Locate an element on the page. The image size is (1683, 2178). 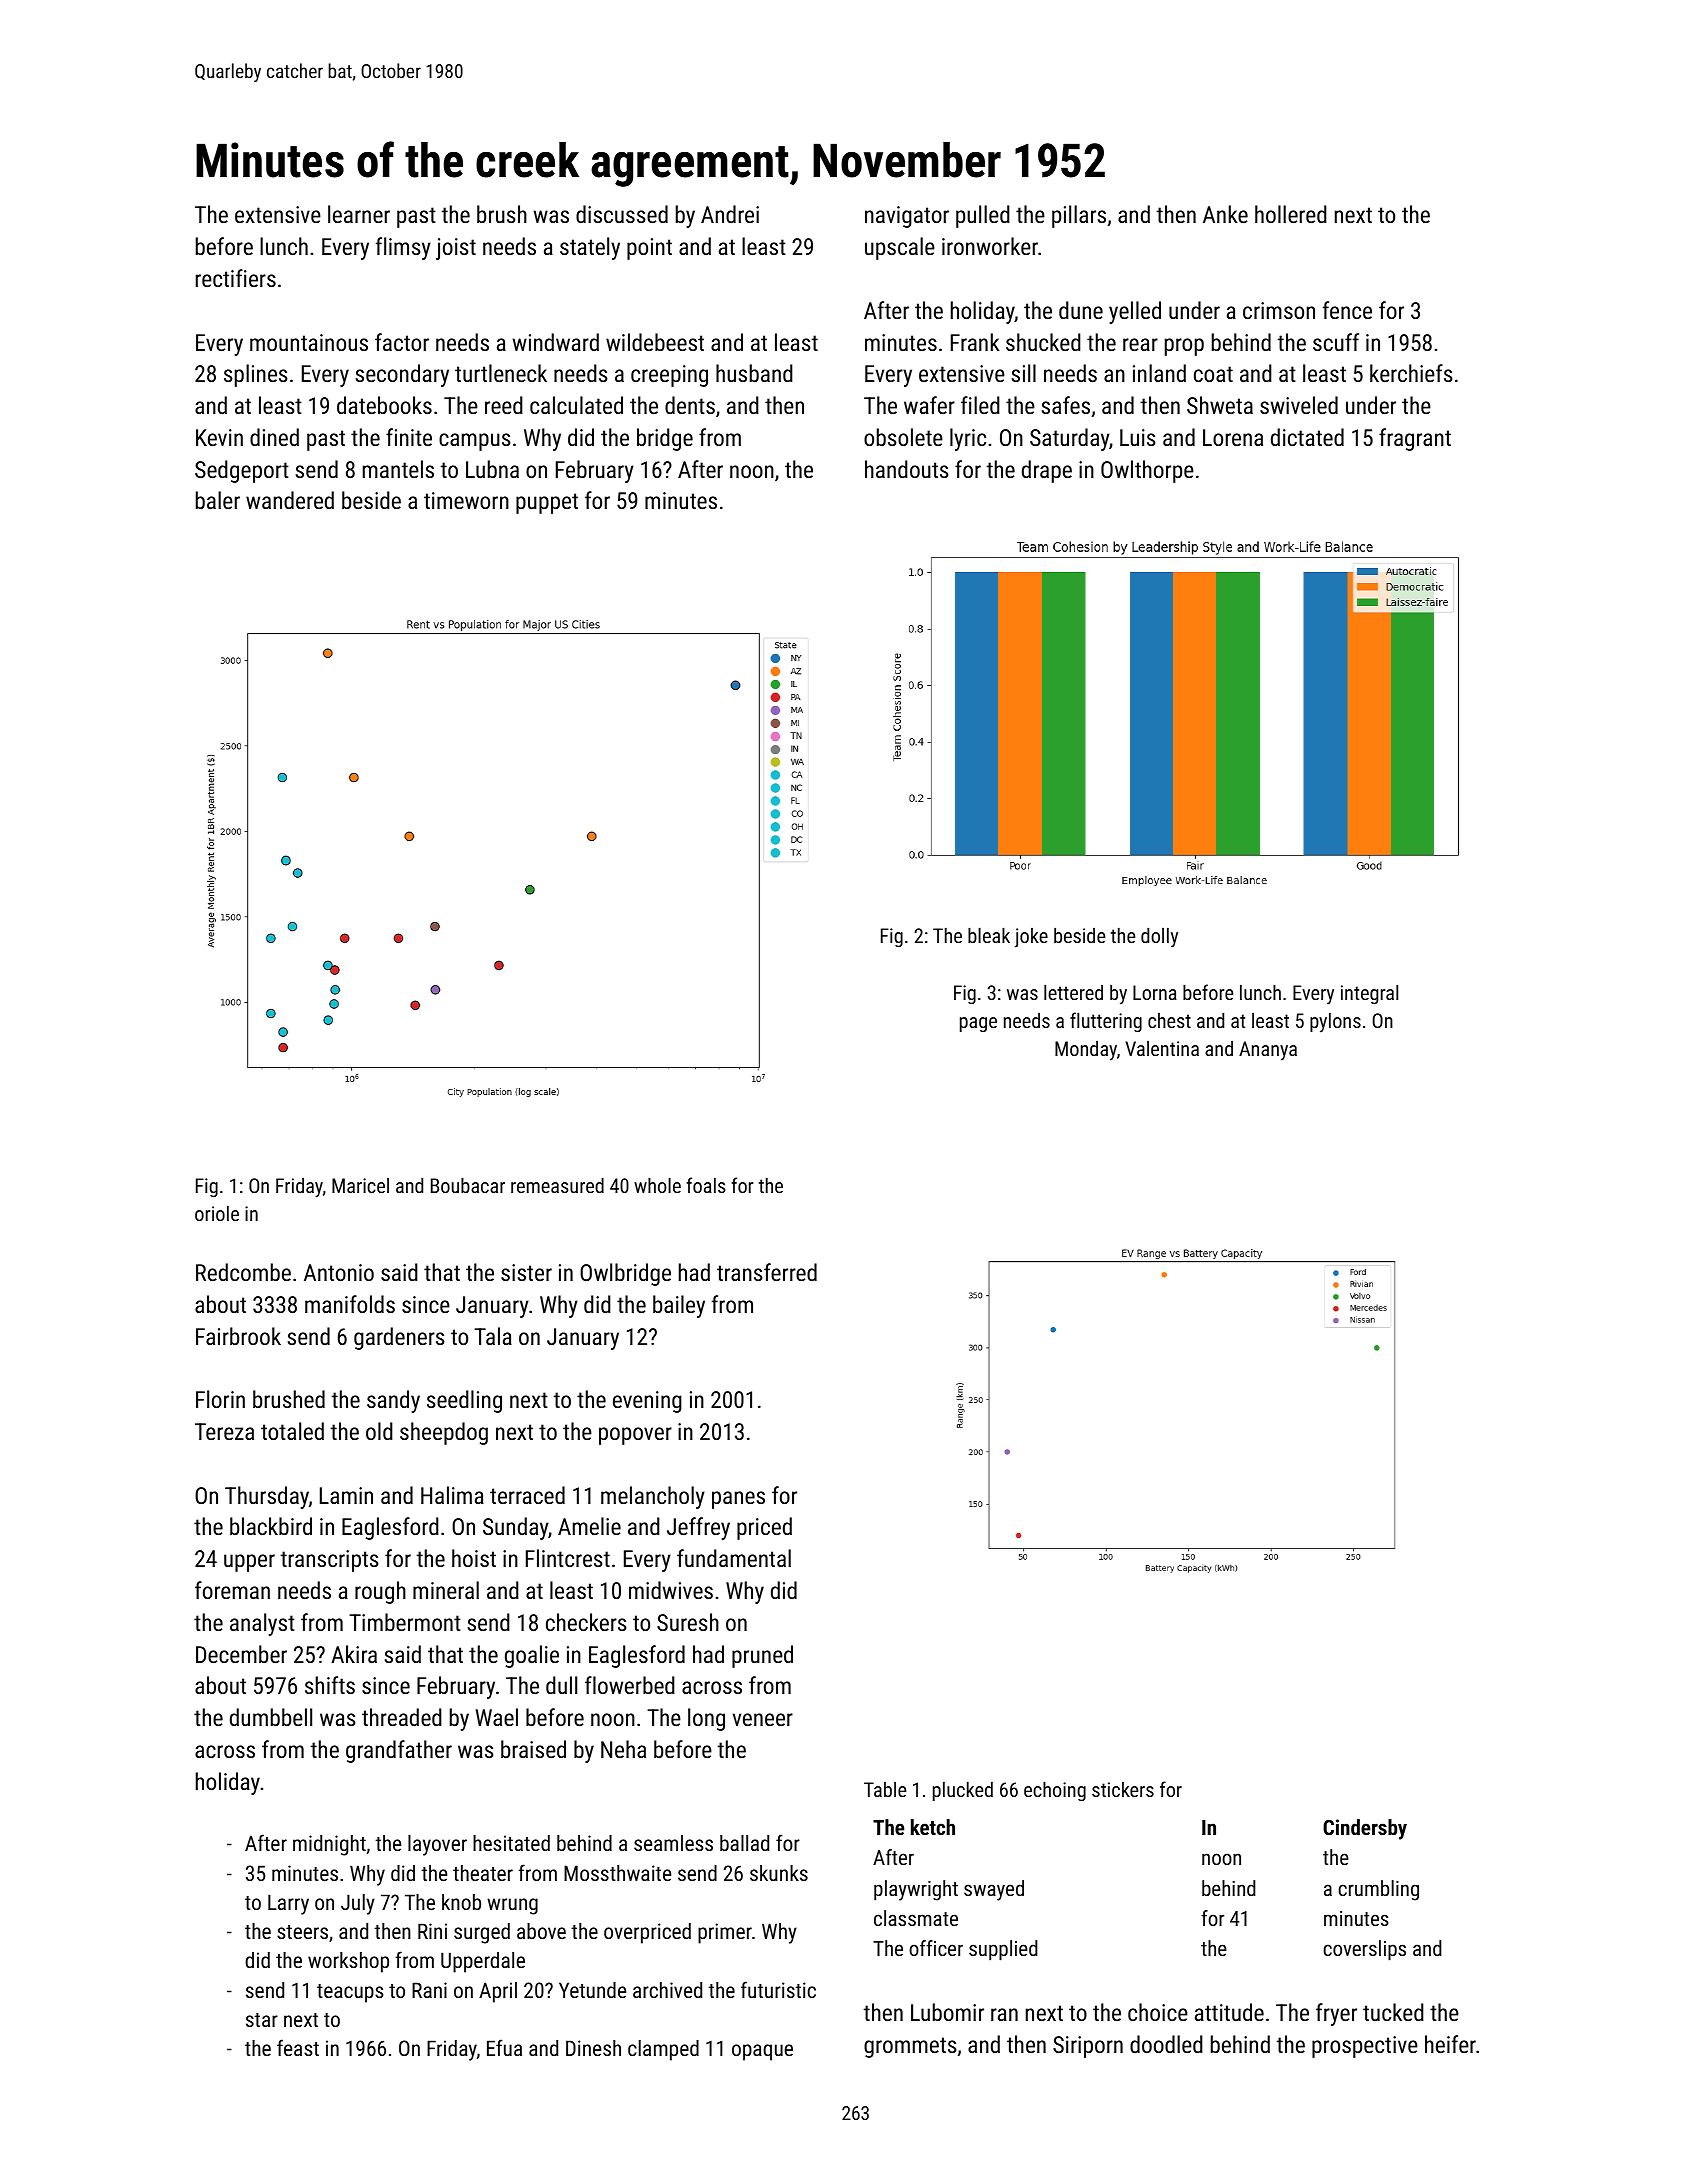
Table is located at coordinates (885, 1789).
